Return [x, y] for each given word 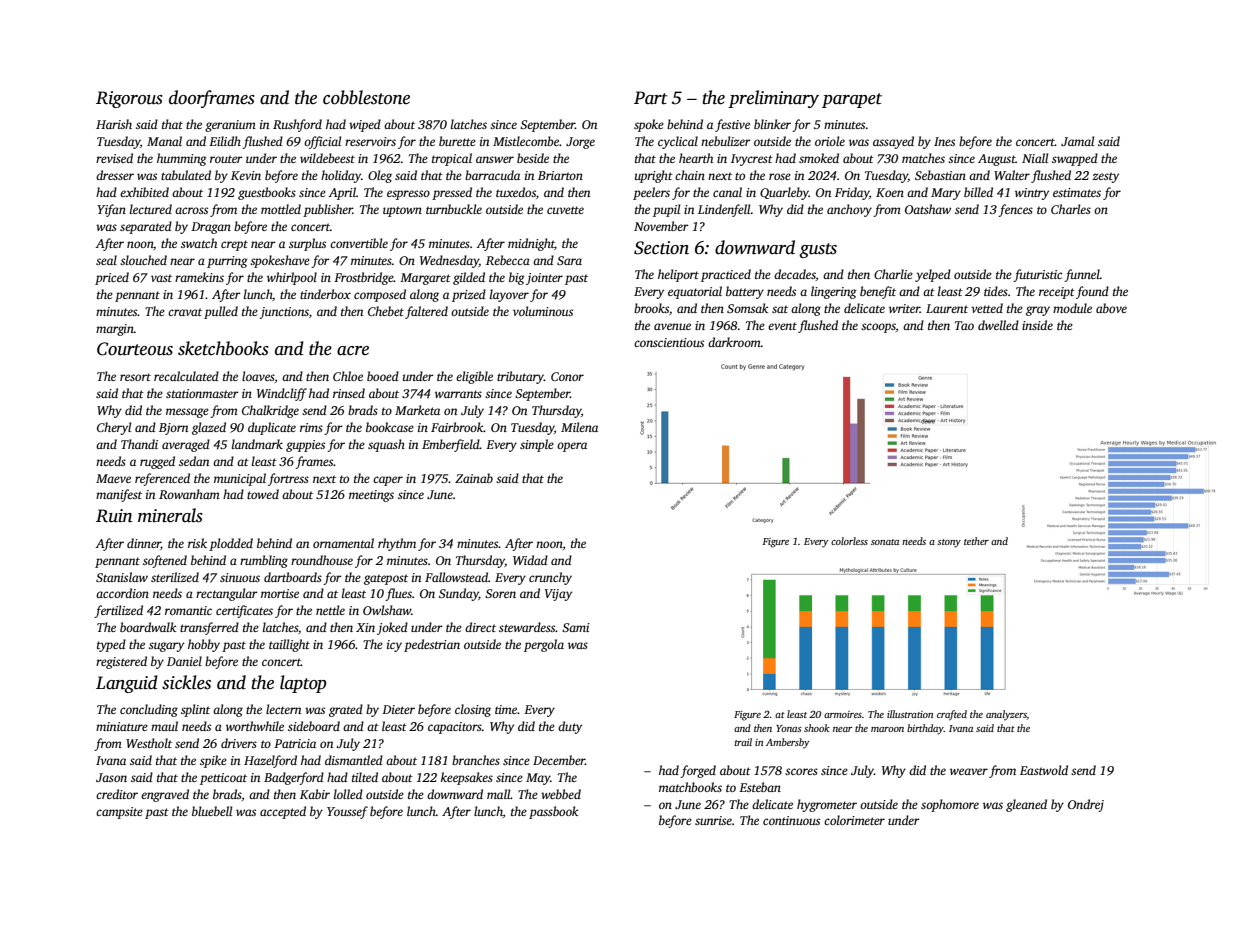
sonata [885, 542]
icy [394, 646]
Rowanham [189, 494]
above [1111, 308]
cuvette [565, 210]
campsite [119, 813]
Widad [530, 560]
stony [949, 543]
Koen [890, 192]
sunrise [713, 820]
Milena [579, 427]
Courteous [135, 349]
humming [182, 159]
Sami [576, 627]
